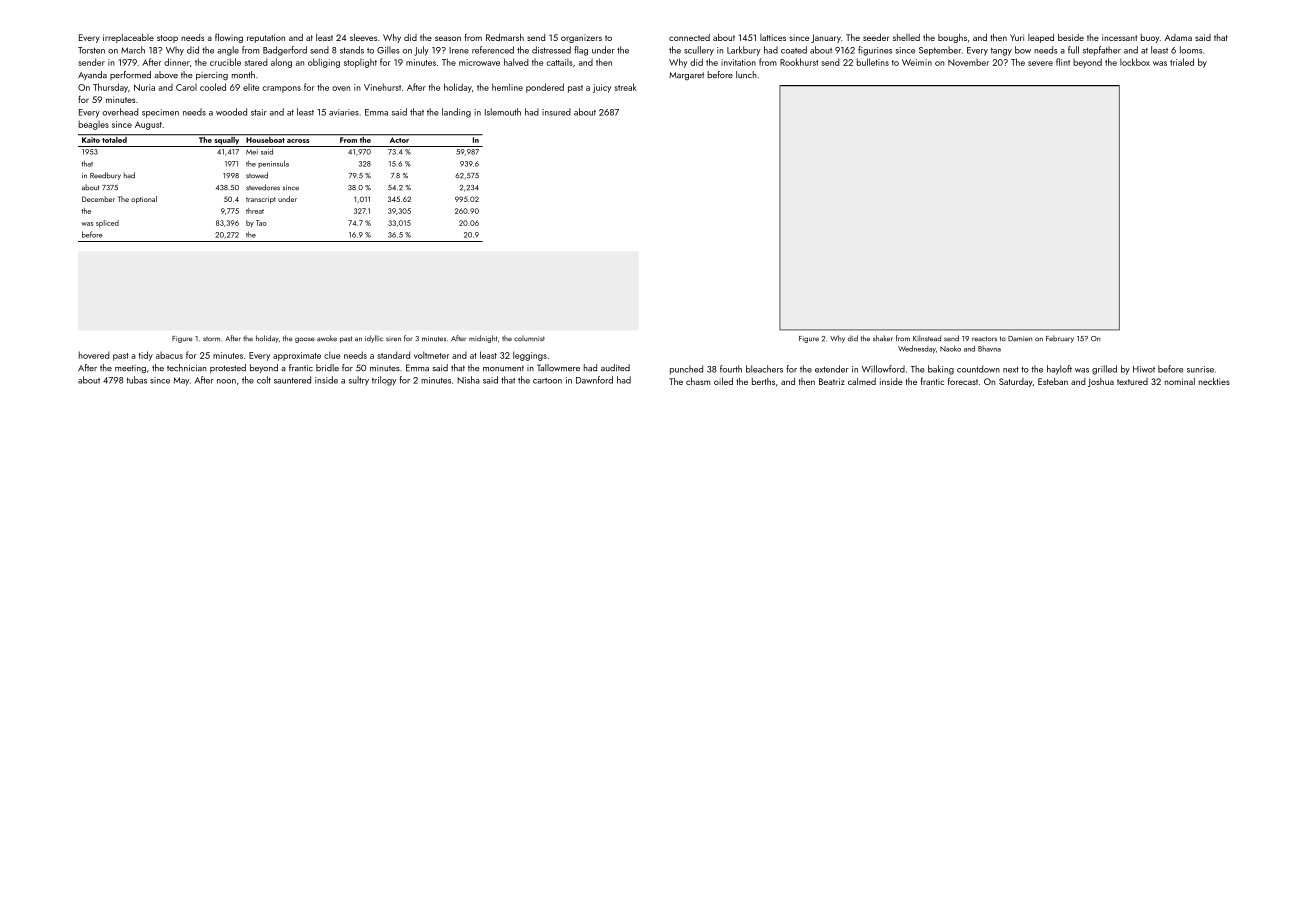 This screenshot has width=1308, height=924. I want to click on flowing, so click(229, 38).
